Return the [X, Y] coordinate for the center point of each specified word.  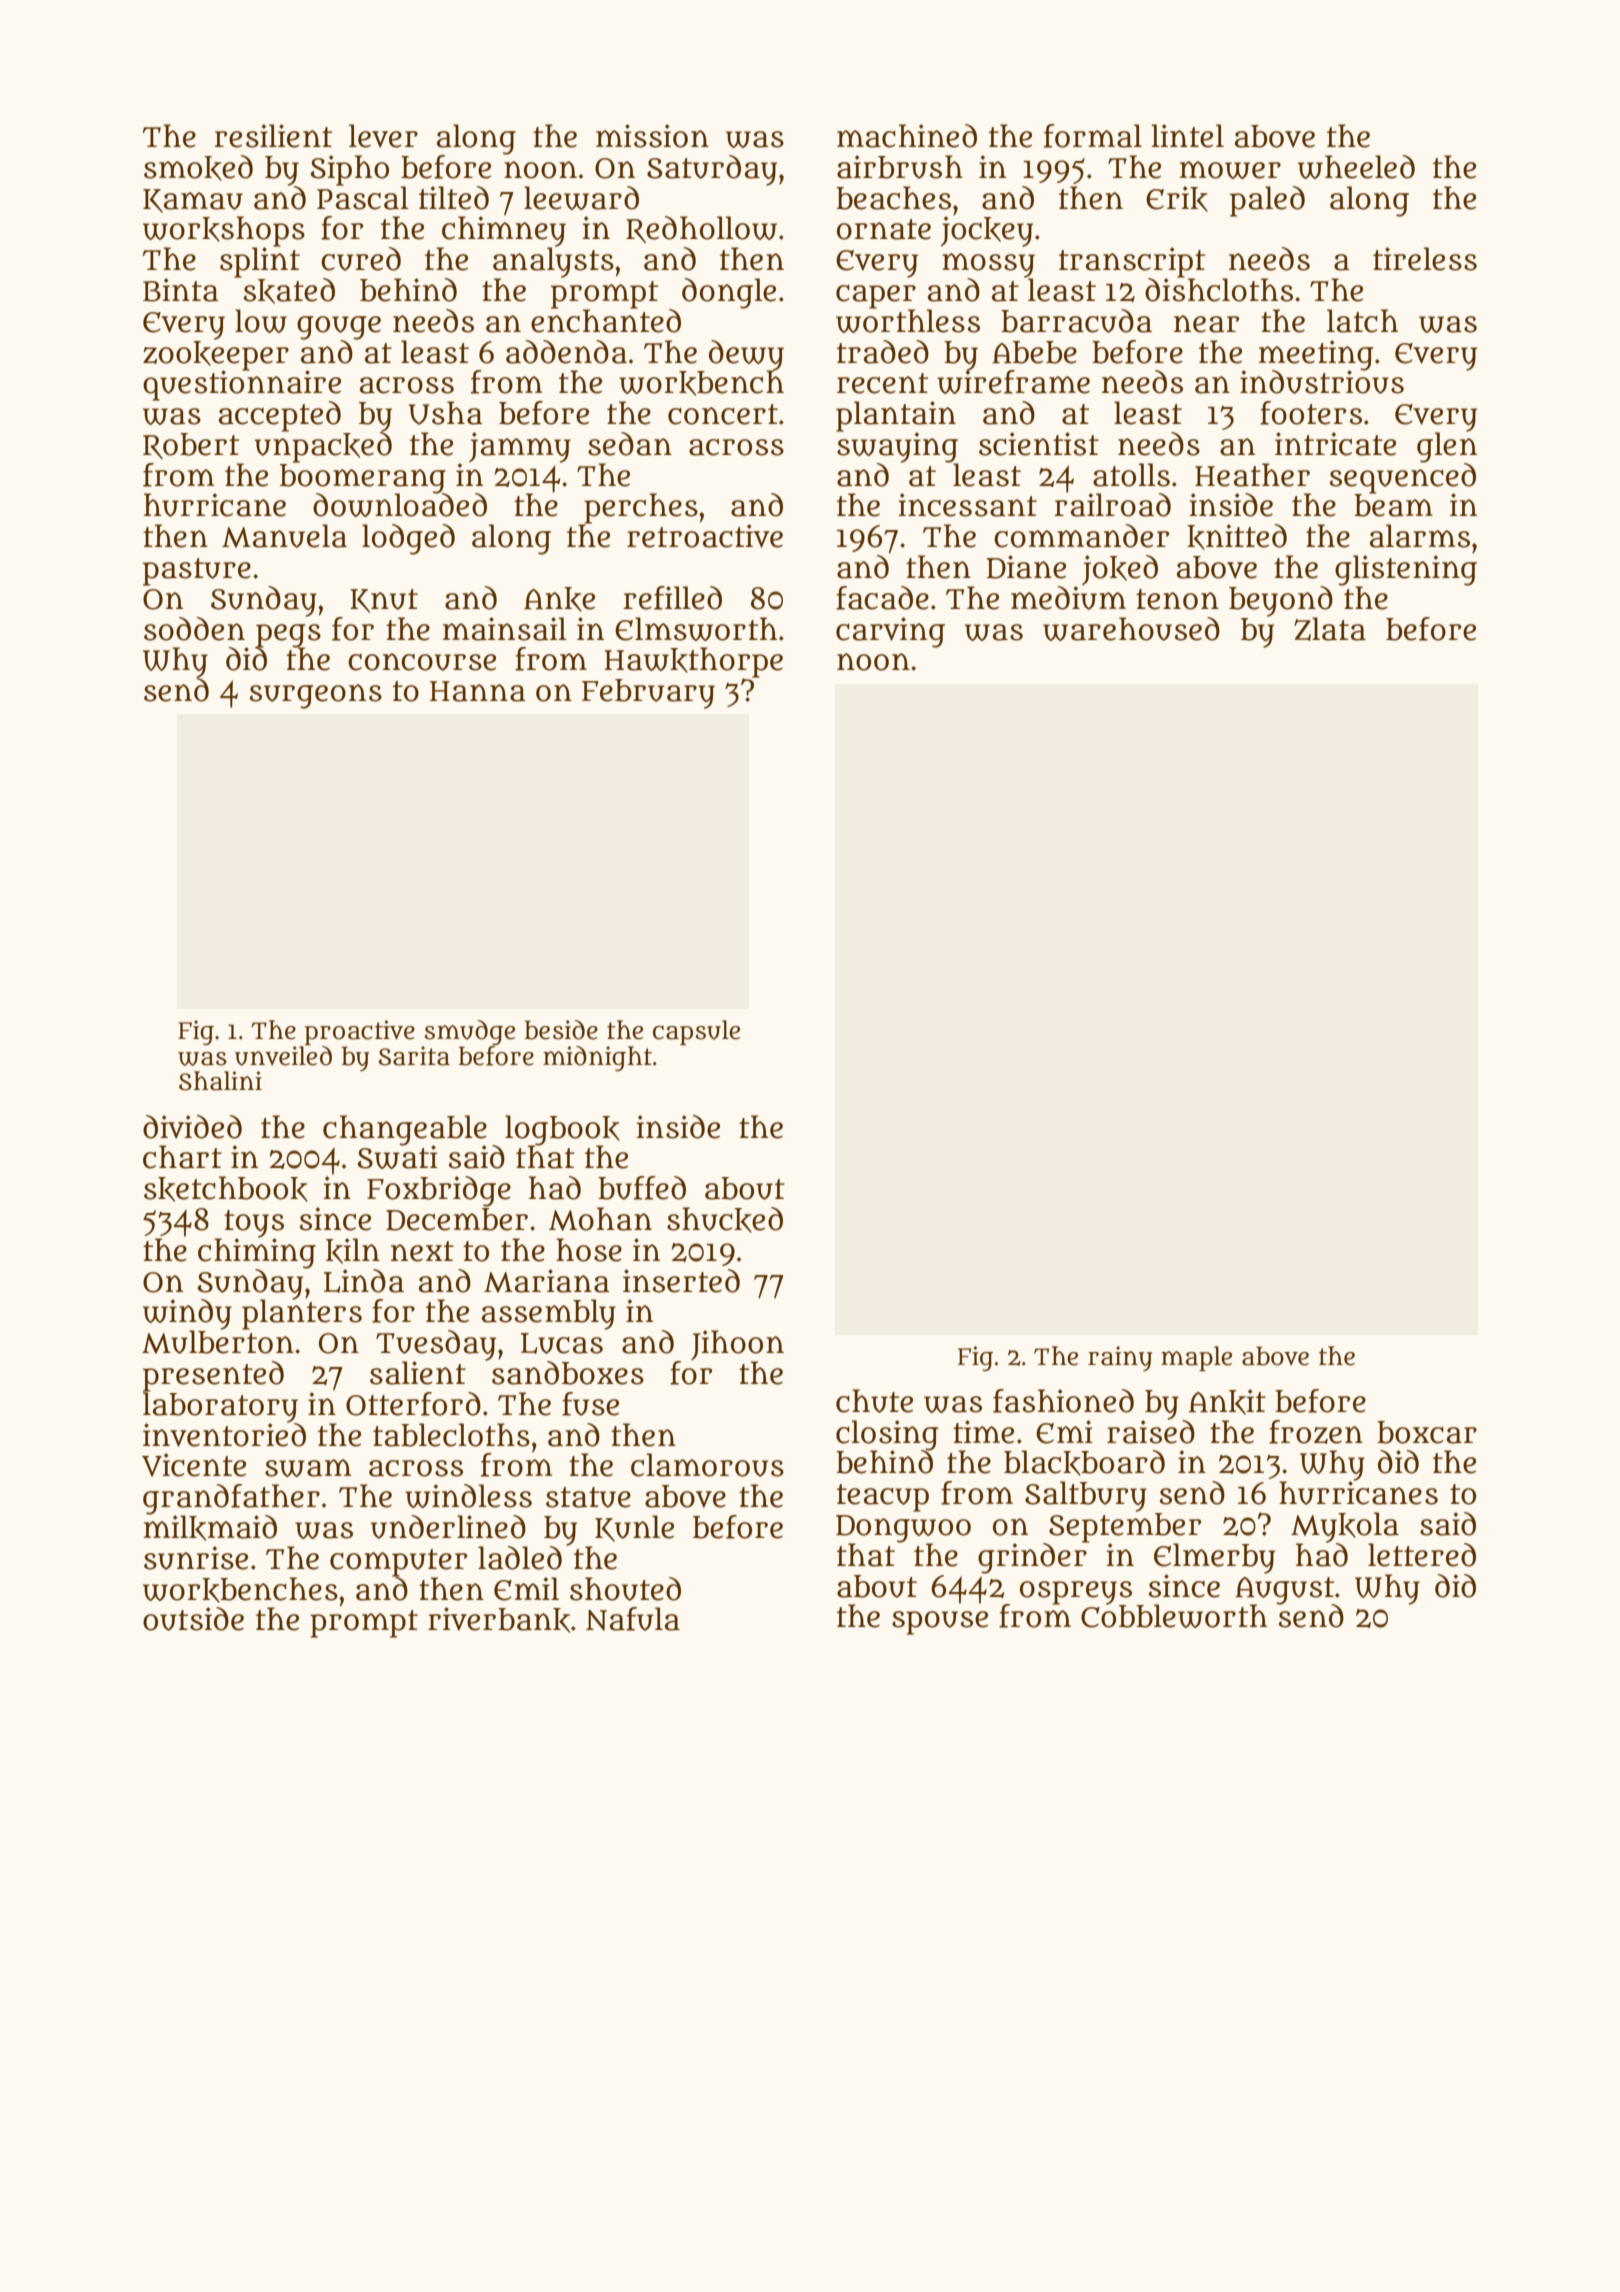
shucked [725, 1220]
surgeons [316, 696]
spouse [940, 1623]
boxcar [1427, 1432]
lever [383, 136]
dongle [729, 293]
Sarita [414, 1056]
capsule [696, 1032]
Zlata [1330, 629]
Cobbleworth [1174, 1616]
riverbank [499, 1620]
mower [1230, 170]
